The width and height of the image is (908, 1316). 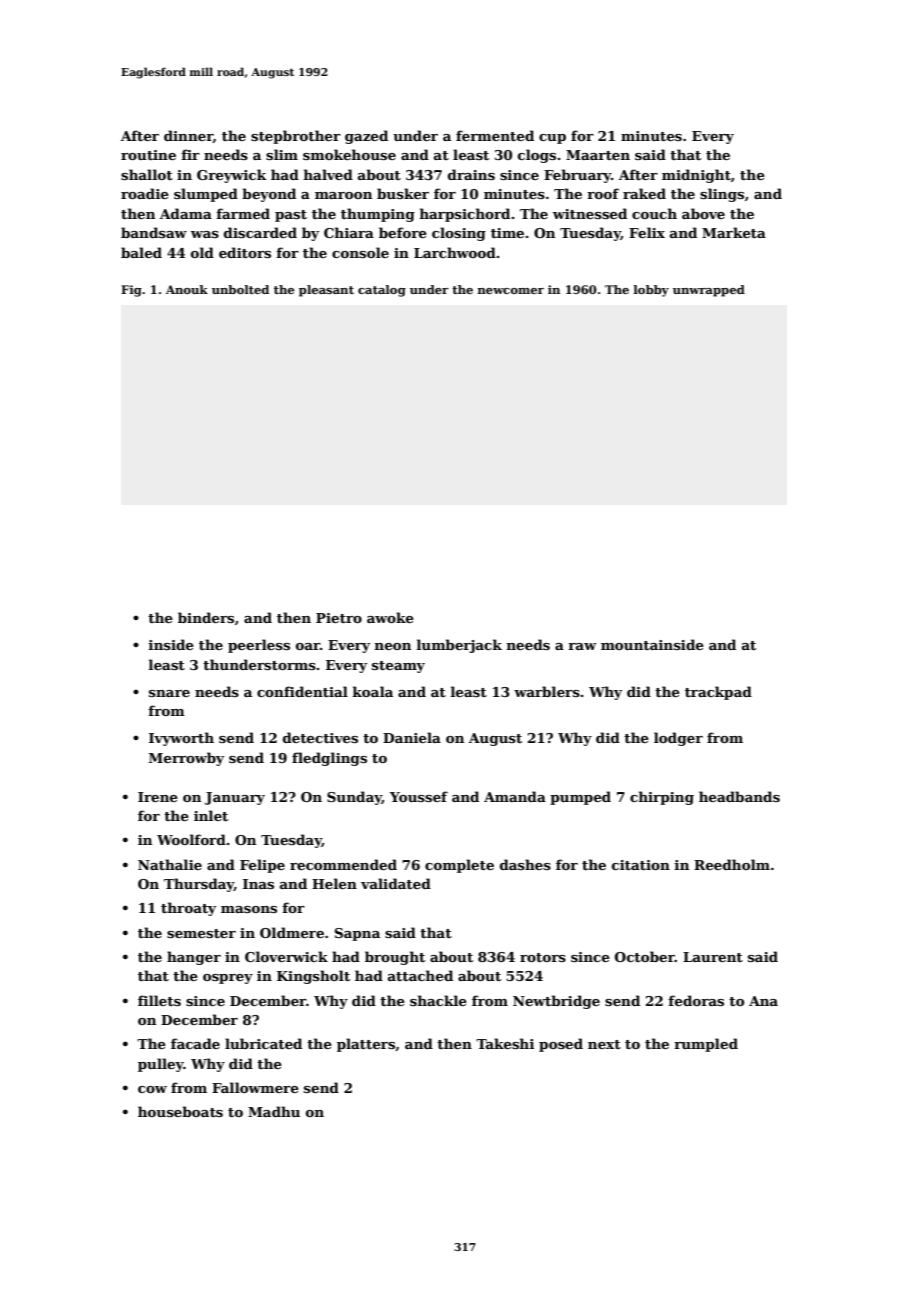 I want to click on Fig, so click(x=131, y=291).
